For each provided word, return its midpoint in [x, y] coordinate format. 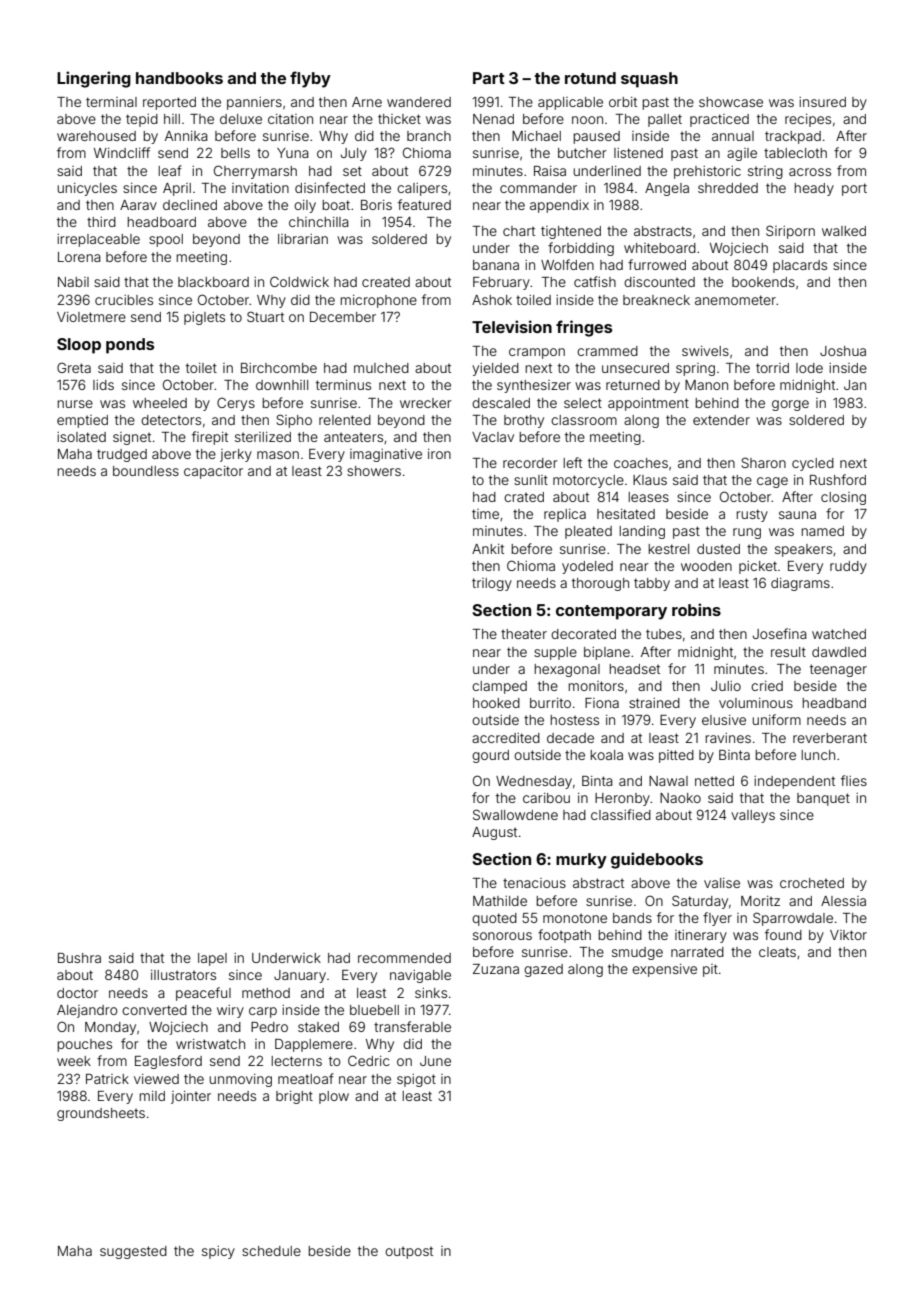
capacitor [213, 472]
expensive [664, 970]
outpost [409, 1252]
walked [844, 231]
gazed [543, 970]
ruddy [848, 567]
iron [439, 454]
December [343, 317]
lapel [212, 959]
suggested [133, 1252]
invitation [260, 188]
